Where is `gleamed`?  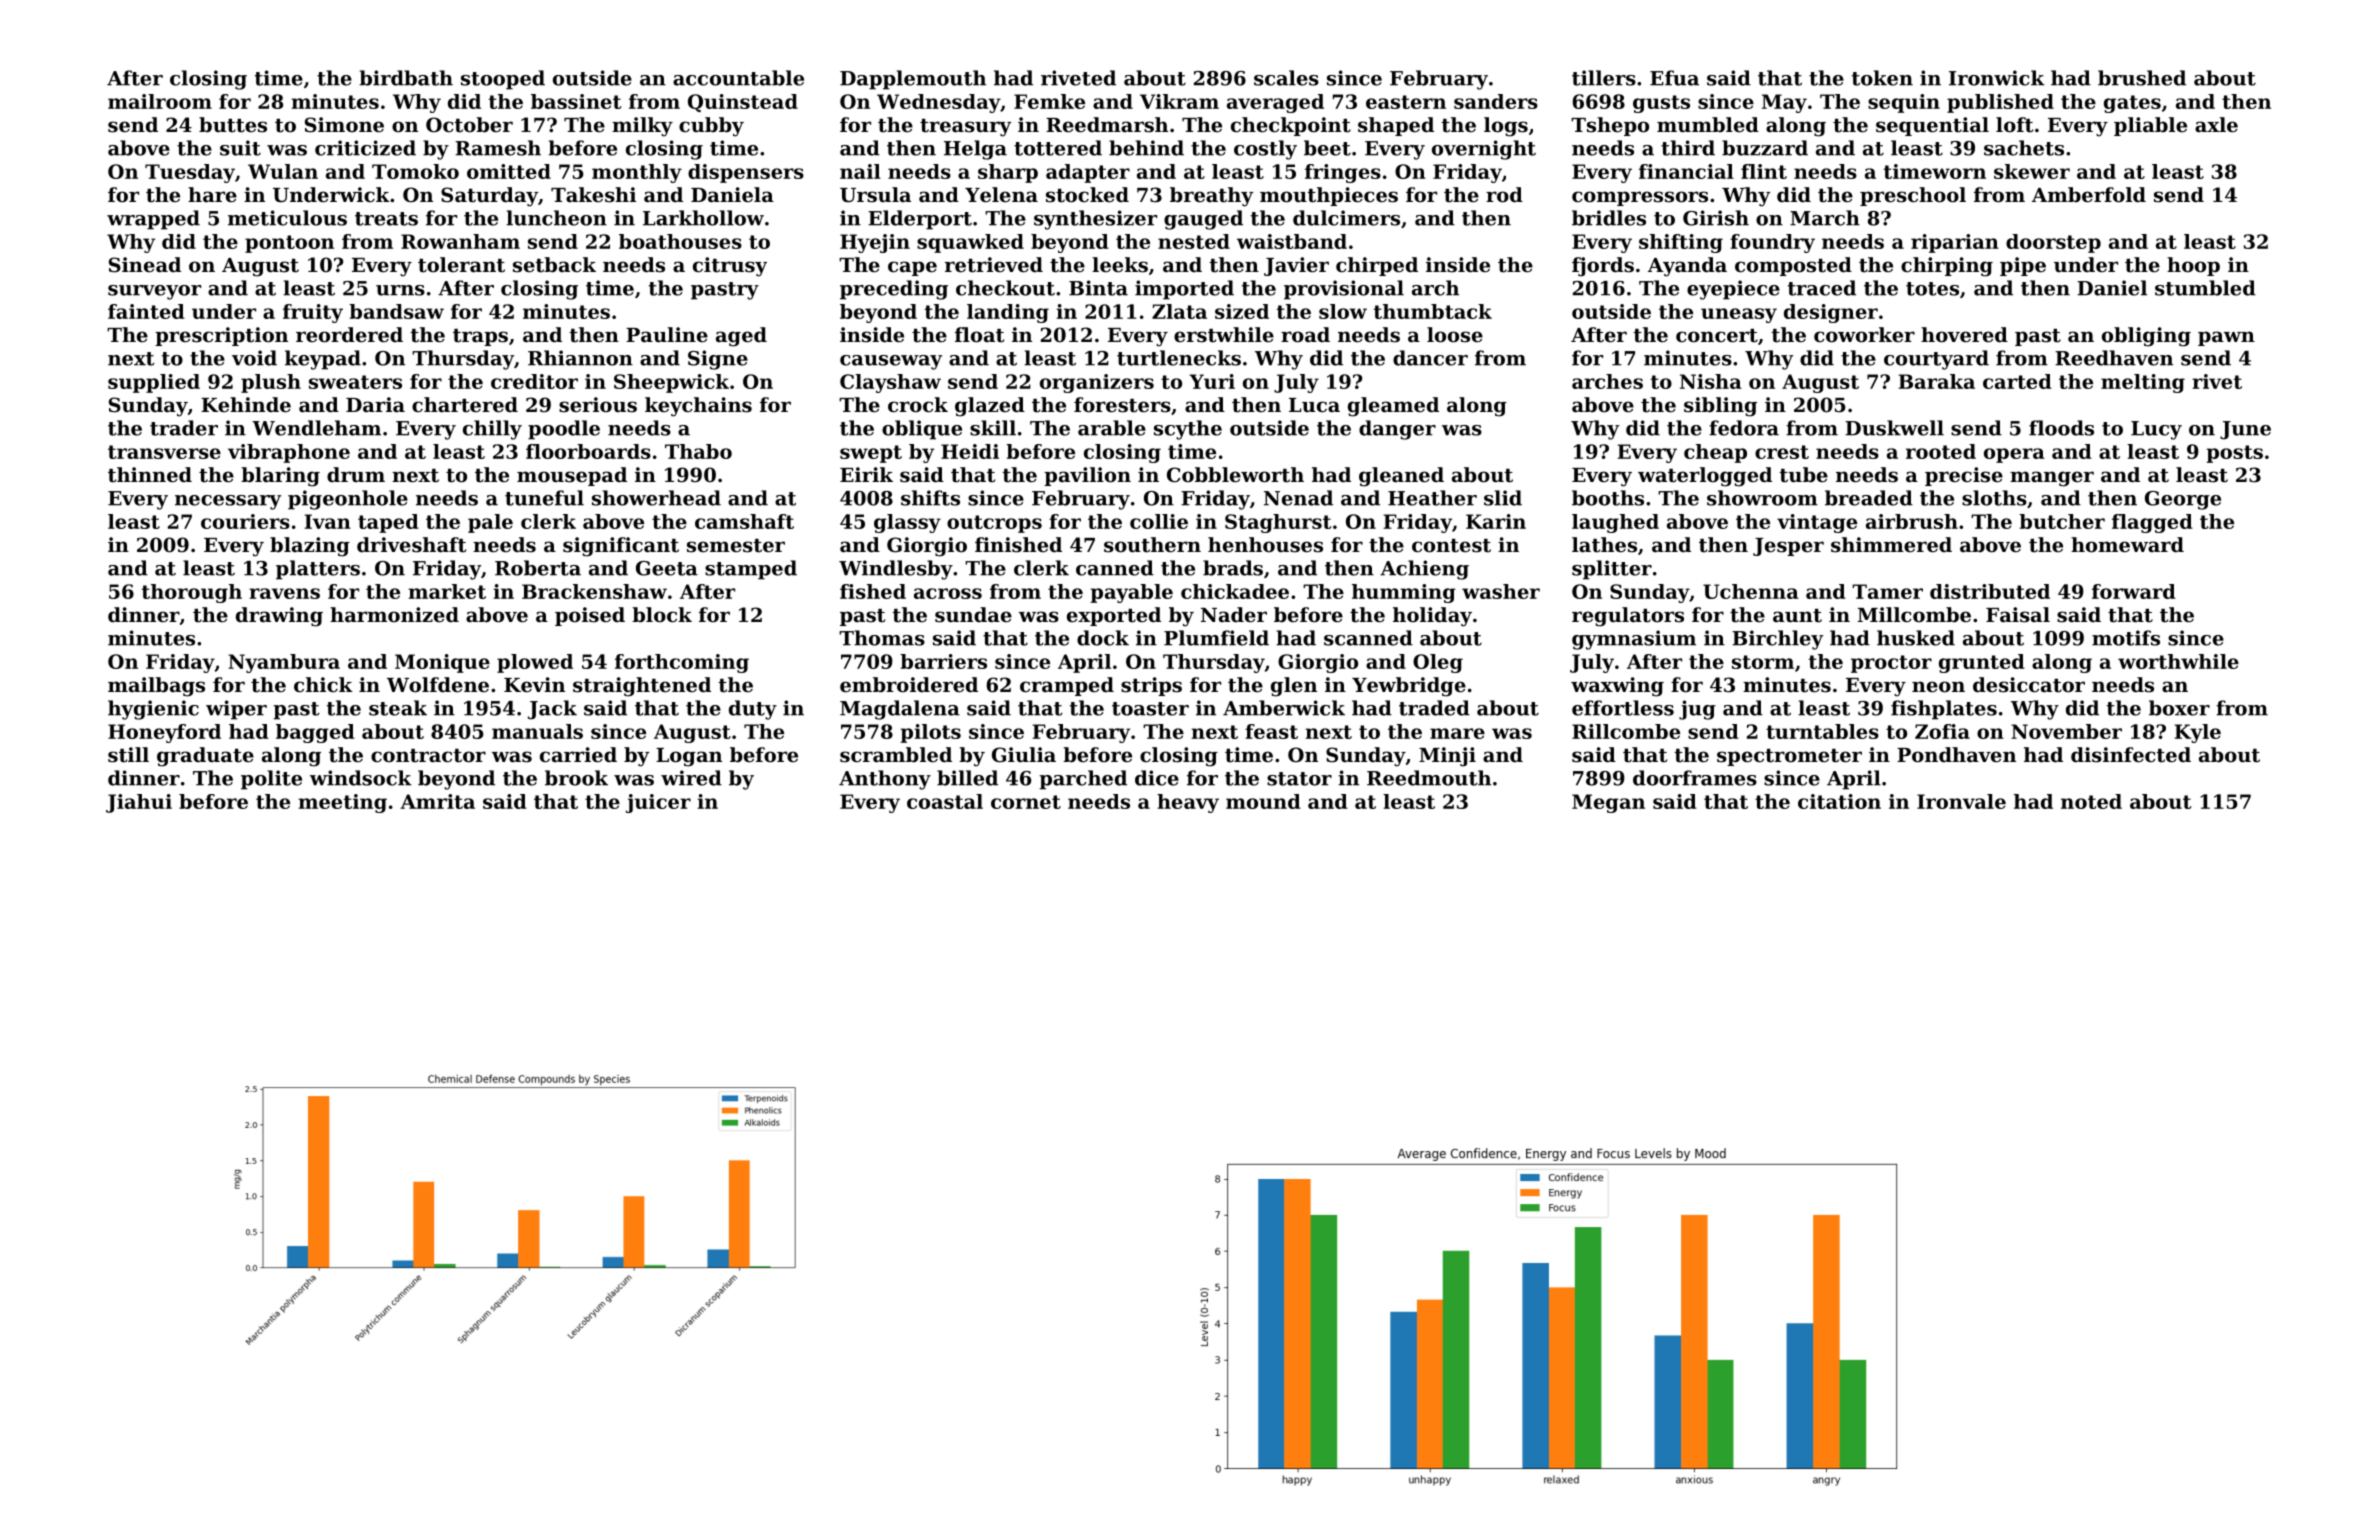
gleamed is located at coordinates (1393, 407).
